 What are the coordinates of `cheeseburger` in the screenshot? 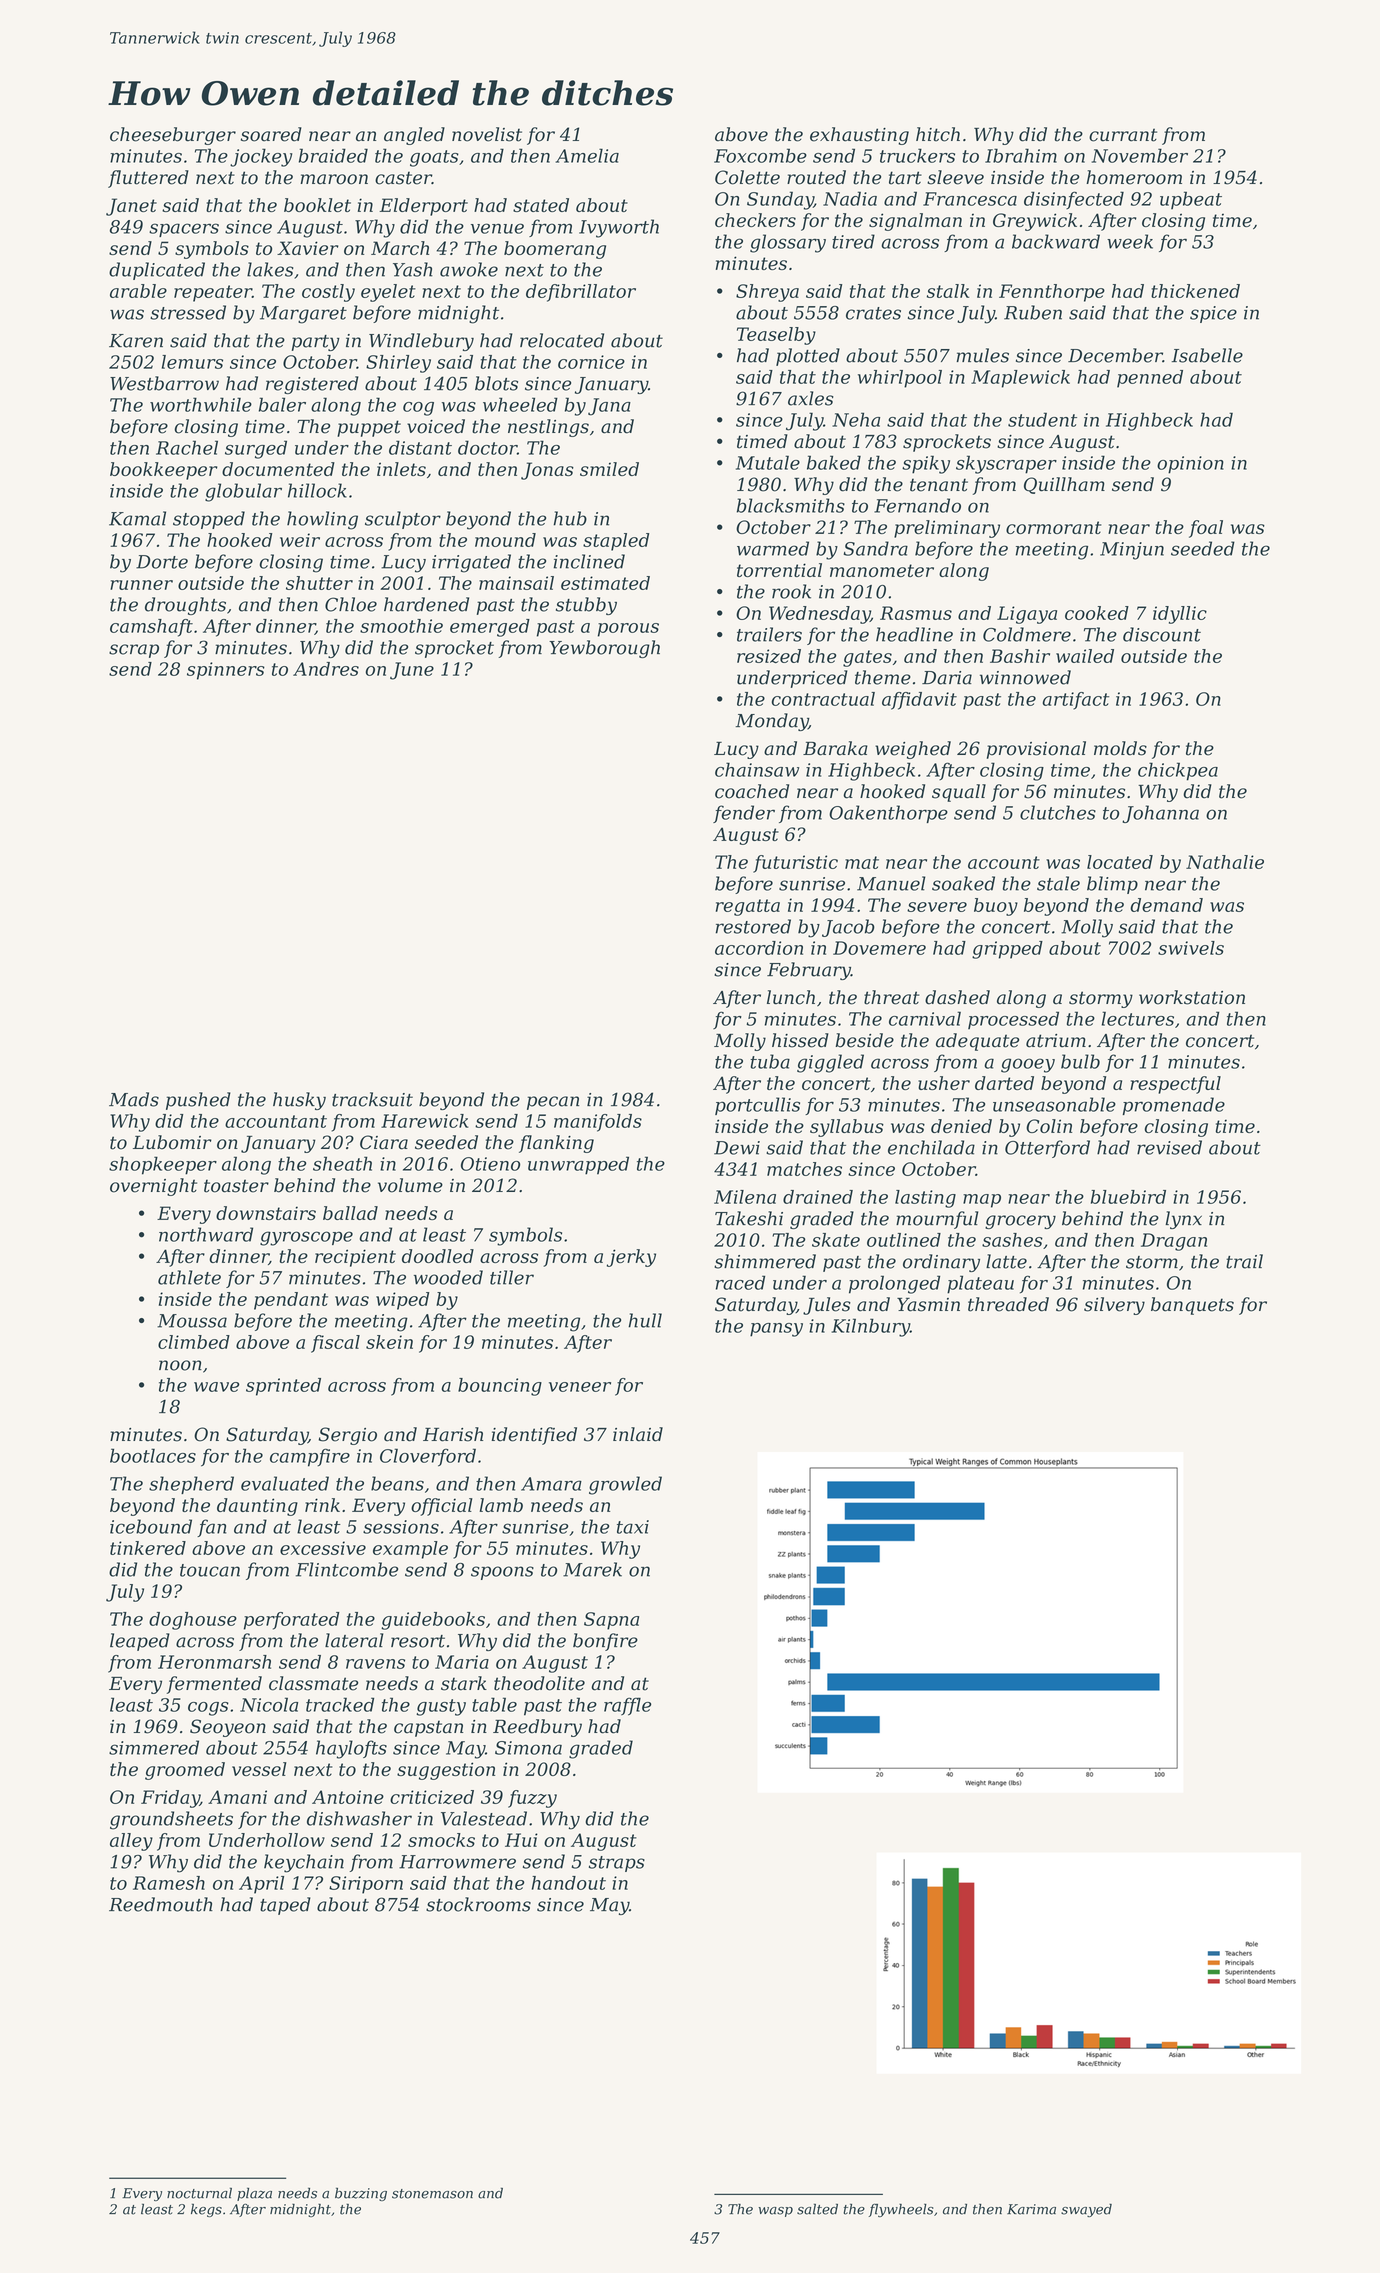 It's located at (173, 136).
